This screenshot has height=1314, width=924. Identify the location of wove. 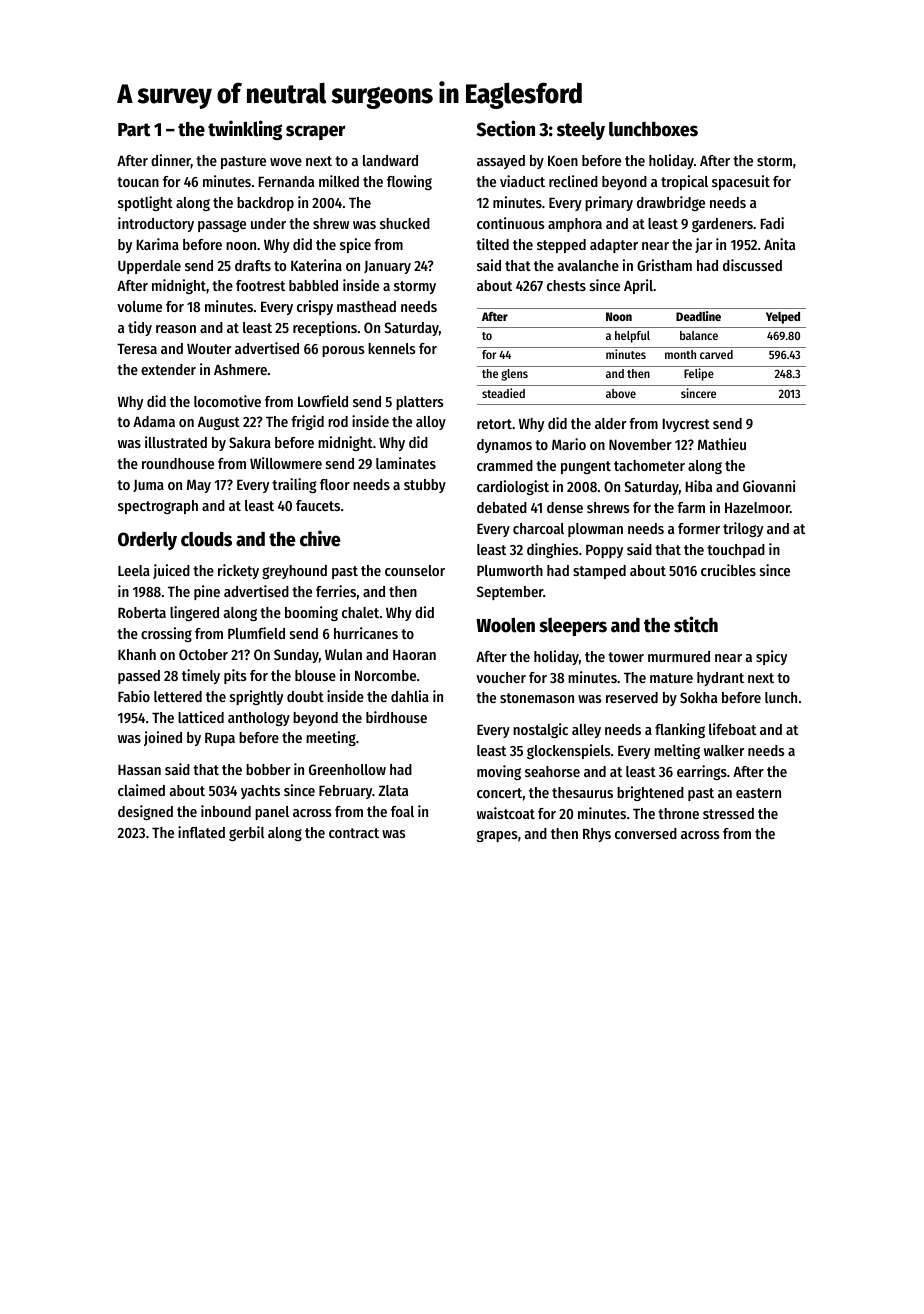
(286, 162).
